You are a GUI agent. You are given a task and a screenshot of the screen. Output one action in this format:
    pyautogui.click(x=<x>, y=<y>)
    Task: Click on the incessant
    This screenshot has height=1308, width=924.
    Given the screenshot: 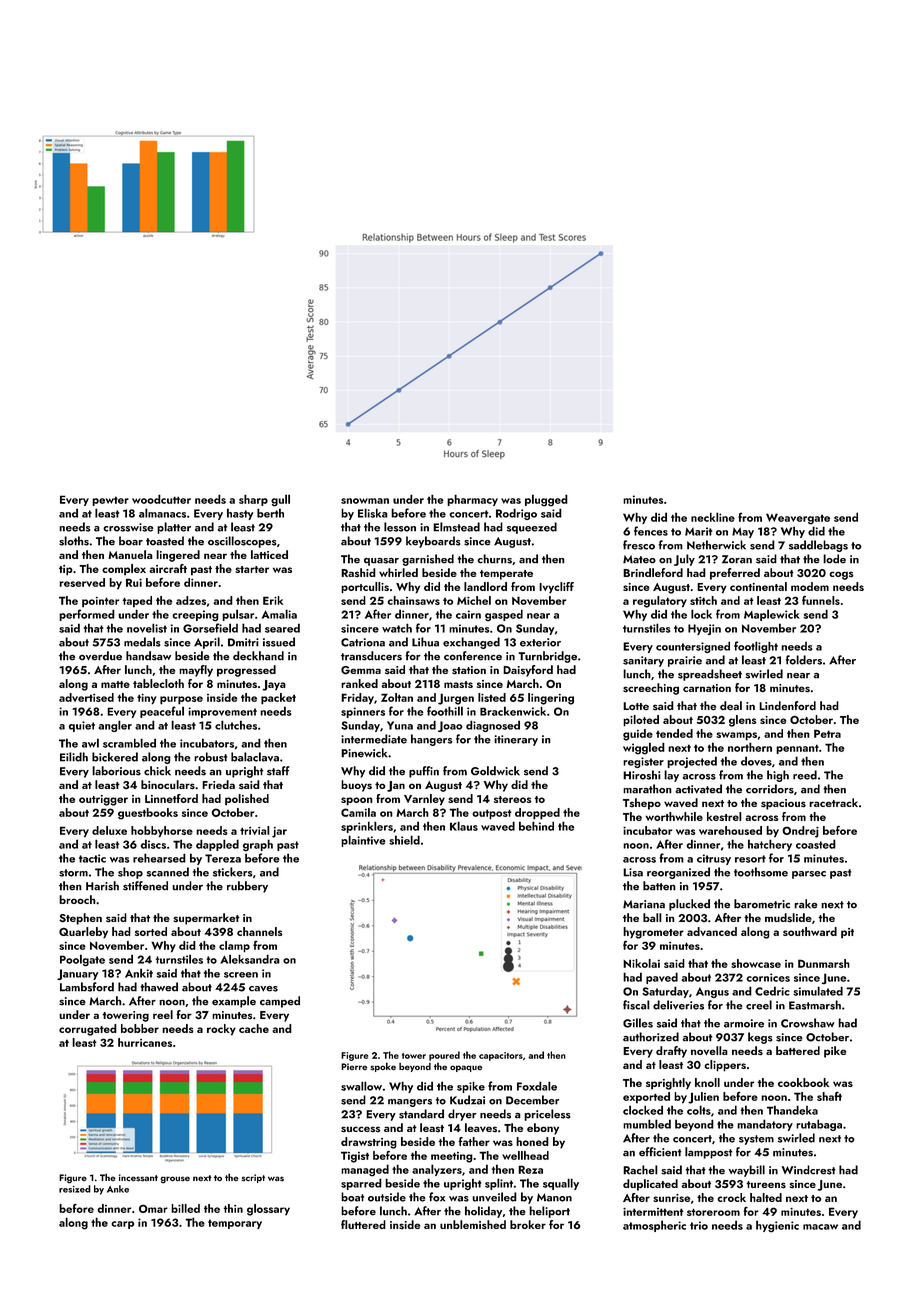 What is the action you would take?
    pyautogui.click(x=138, y=1178)
